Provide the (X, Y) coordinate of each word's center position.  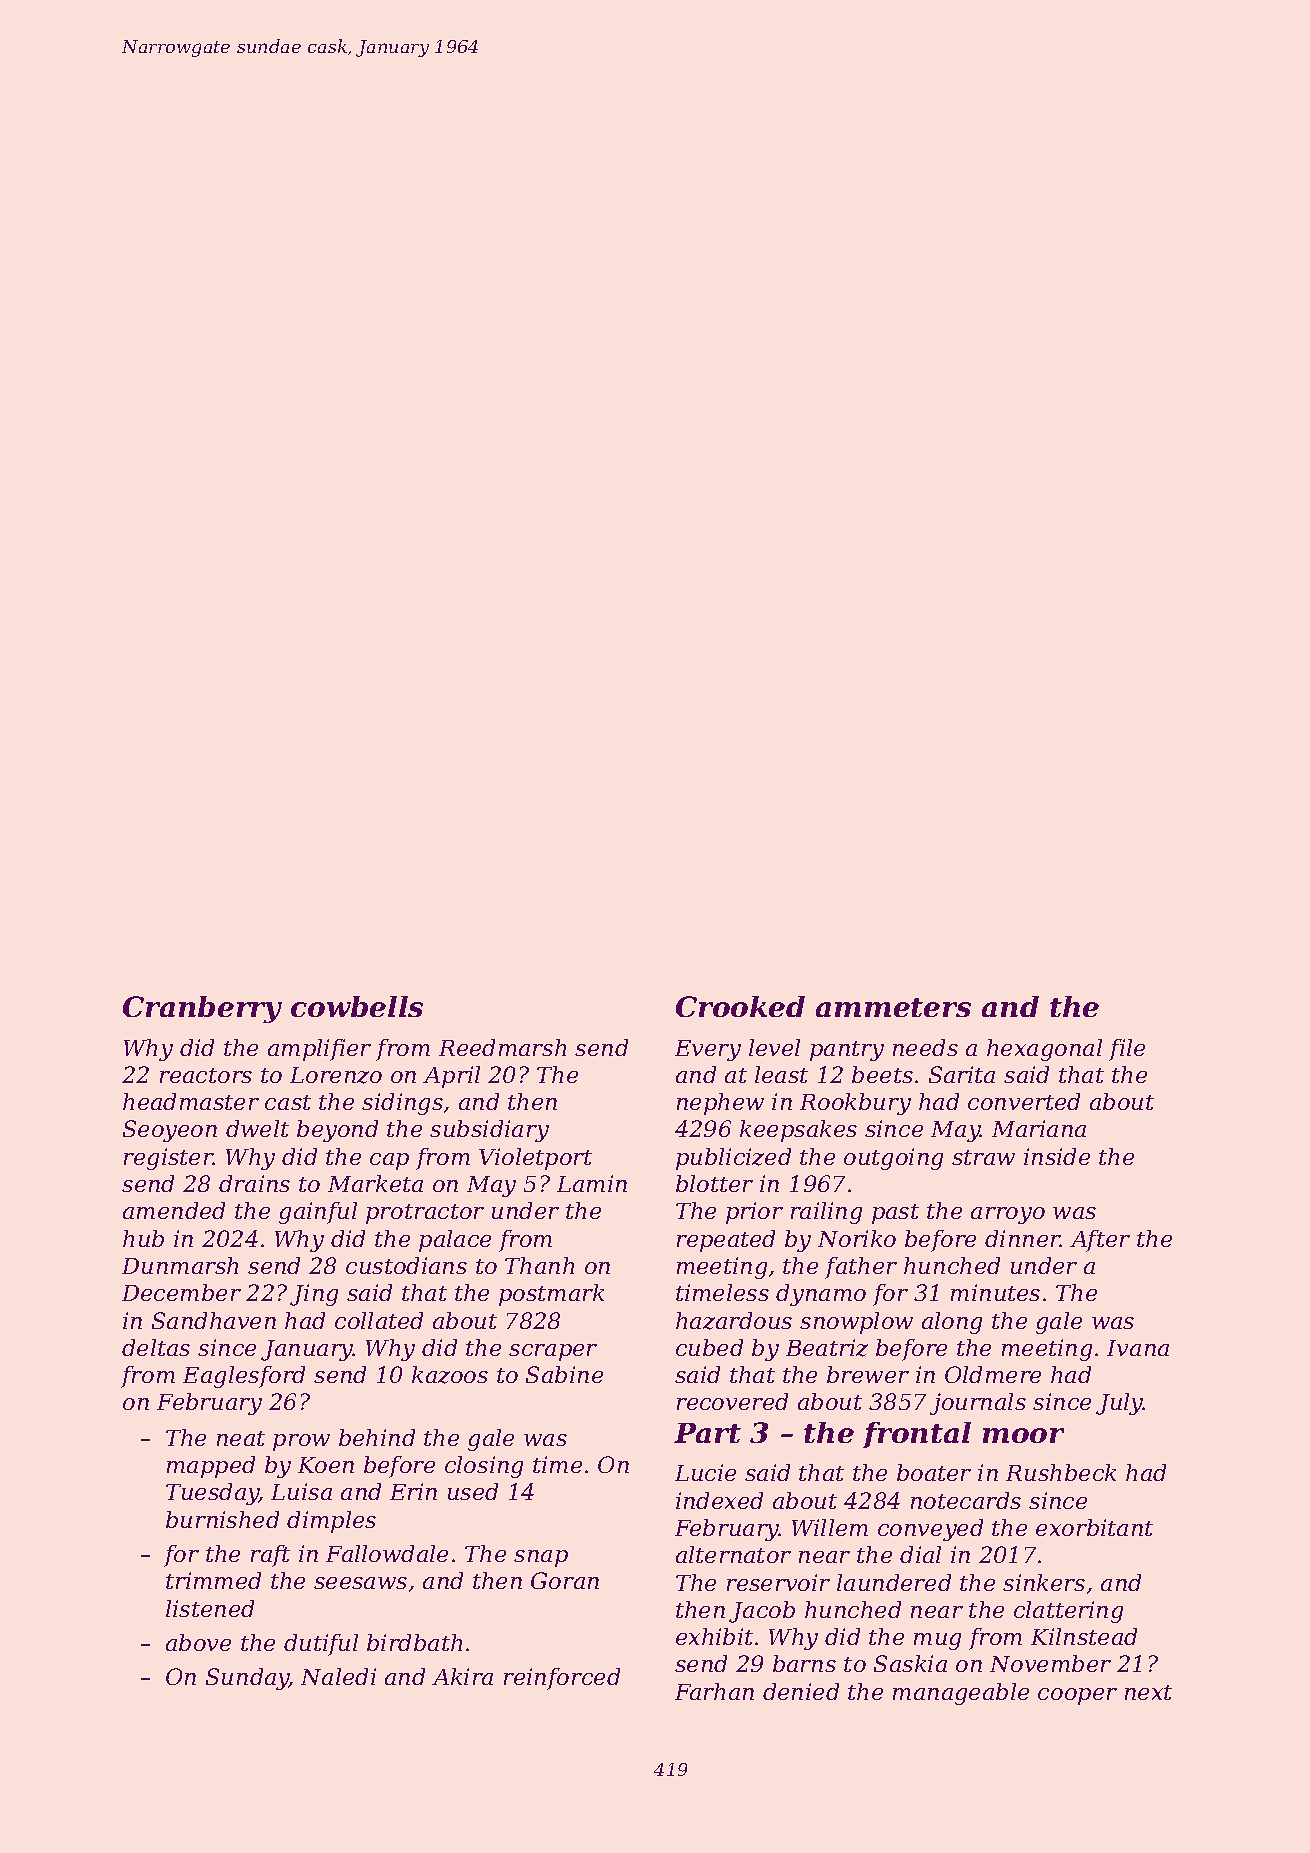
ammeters (893, 1007)
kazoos (450, 1375)
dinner (1023, 1238)
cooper (1077, 1696)
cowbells (357, 1006)
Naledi (338, 1676)
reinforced (562, 1679)
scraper (553, 1352)
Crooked (740, 1006)
